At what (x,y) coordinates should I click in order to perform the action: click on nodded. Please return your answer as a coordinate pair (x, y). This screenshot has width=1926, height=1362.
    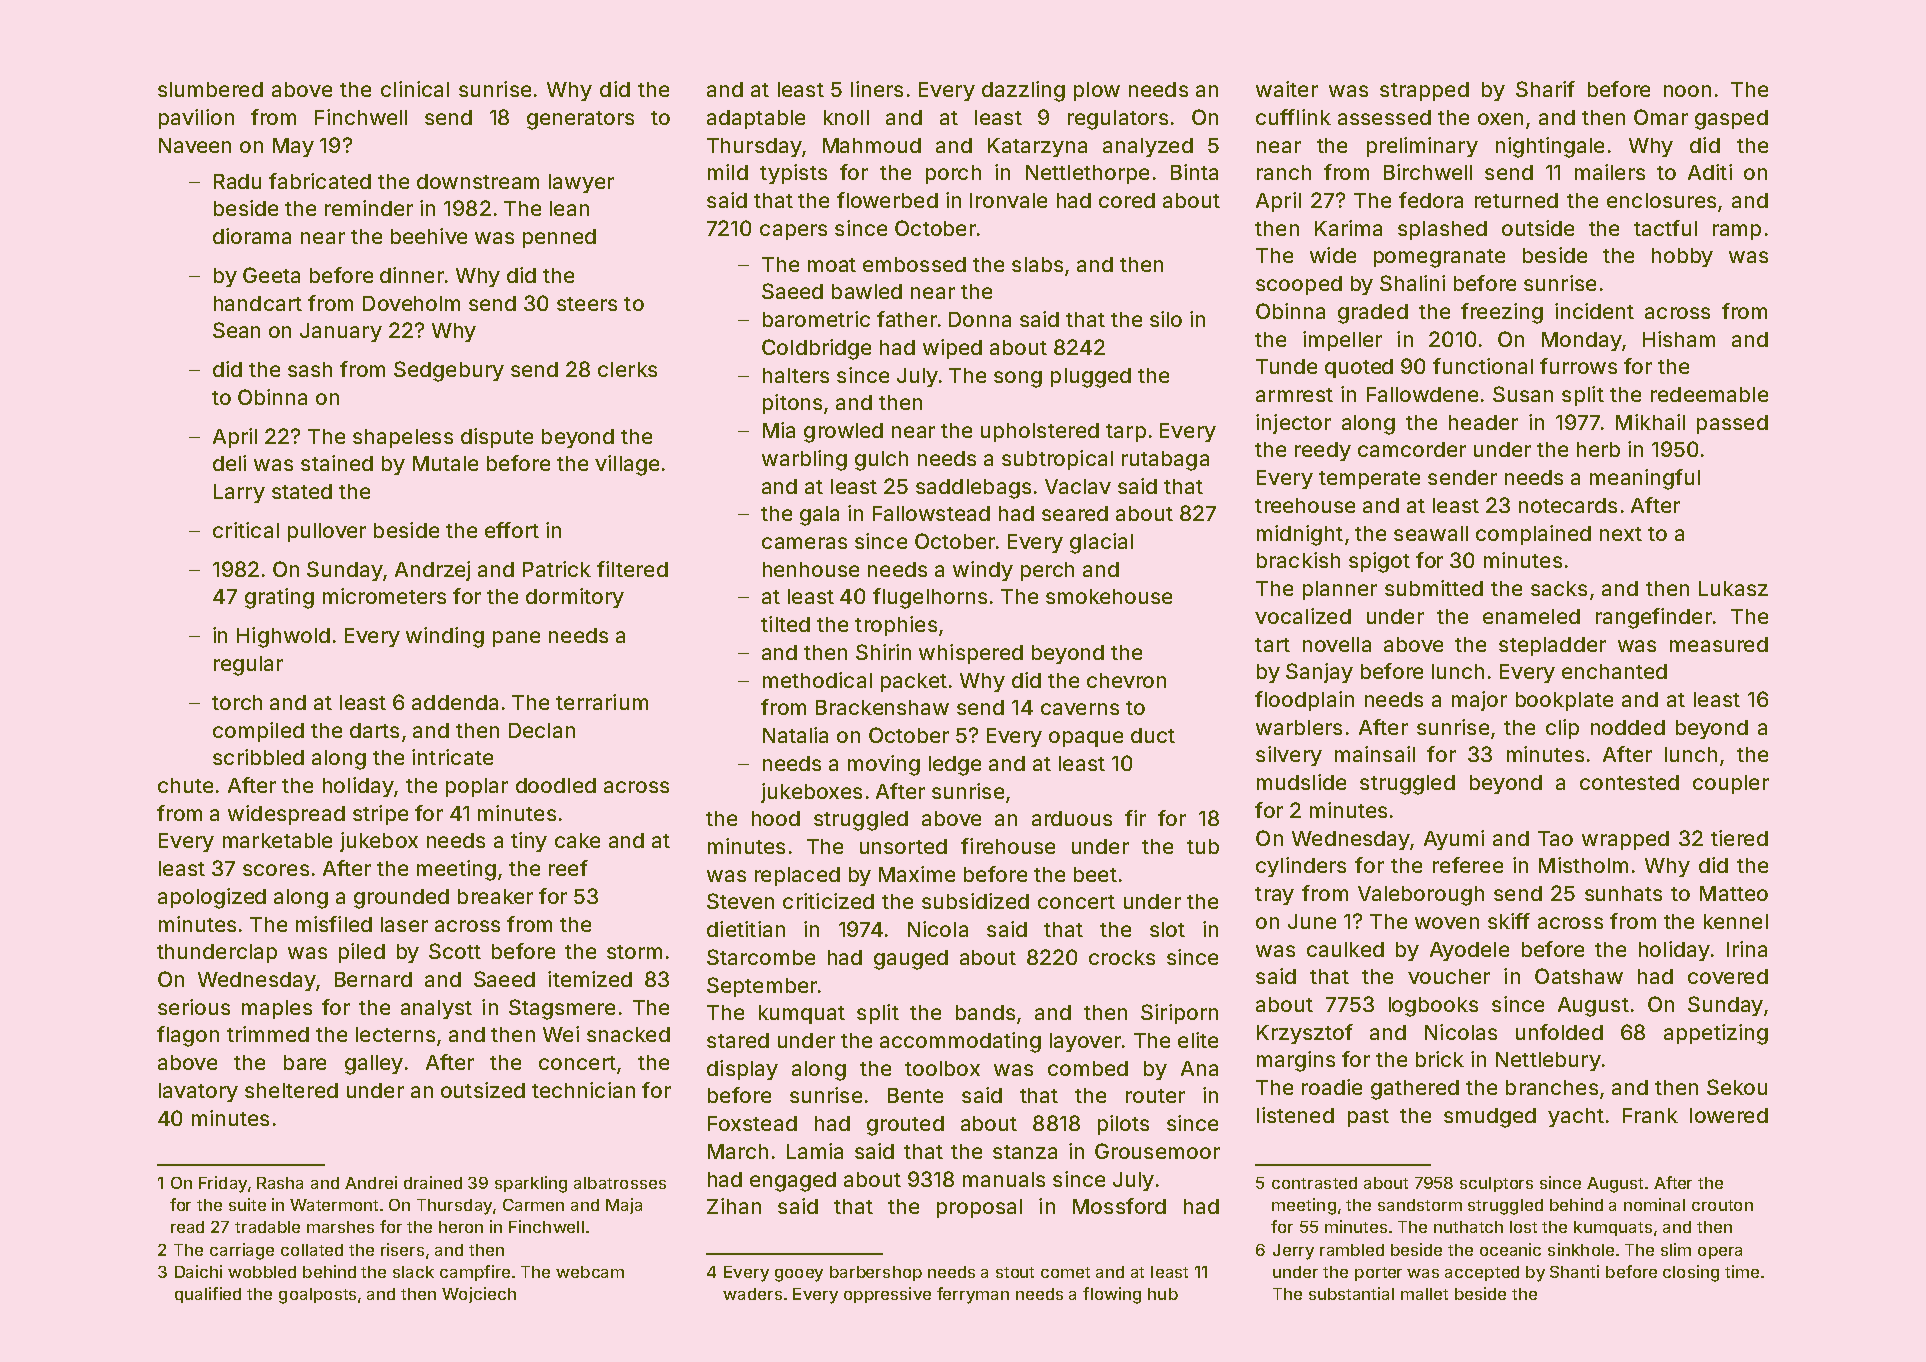
    Looking at the image, I should click on (1628, 727).
